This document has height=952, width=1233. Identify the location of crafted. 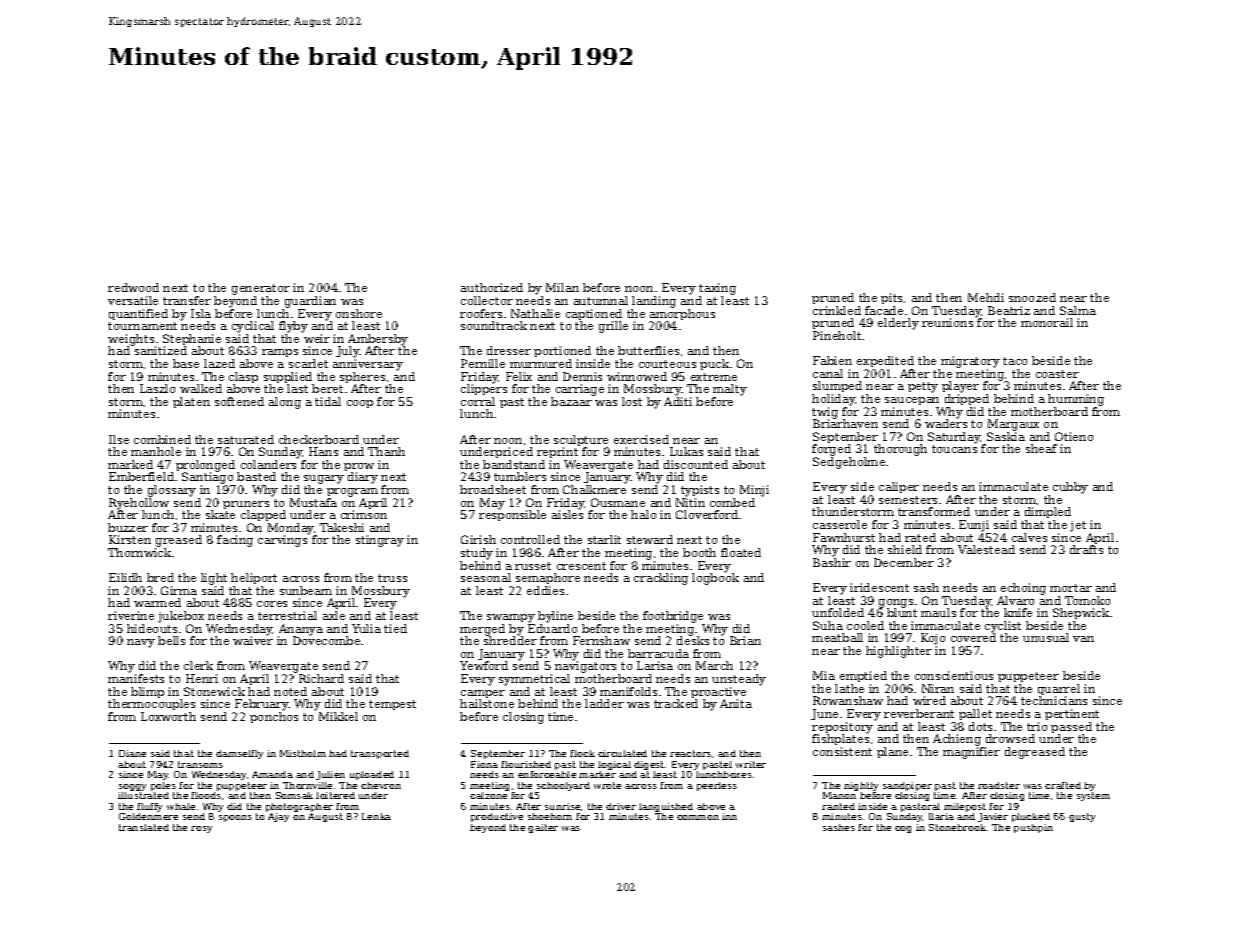
(1063, 785).
